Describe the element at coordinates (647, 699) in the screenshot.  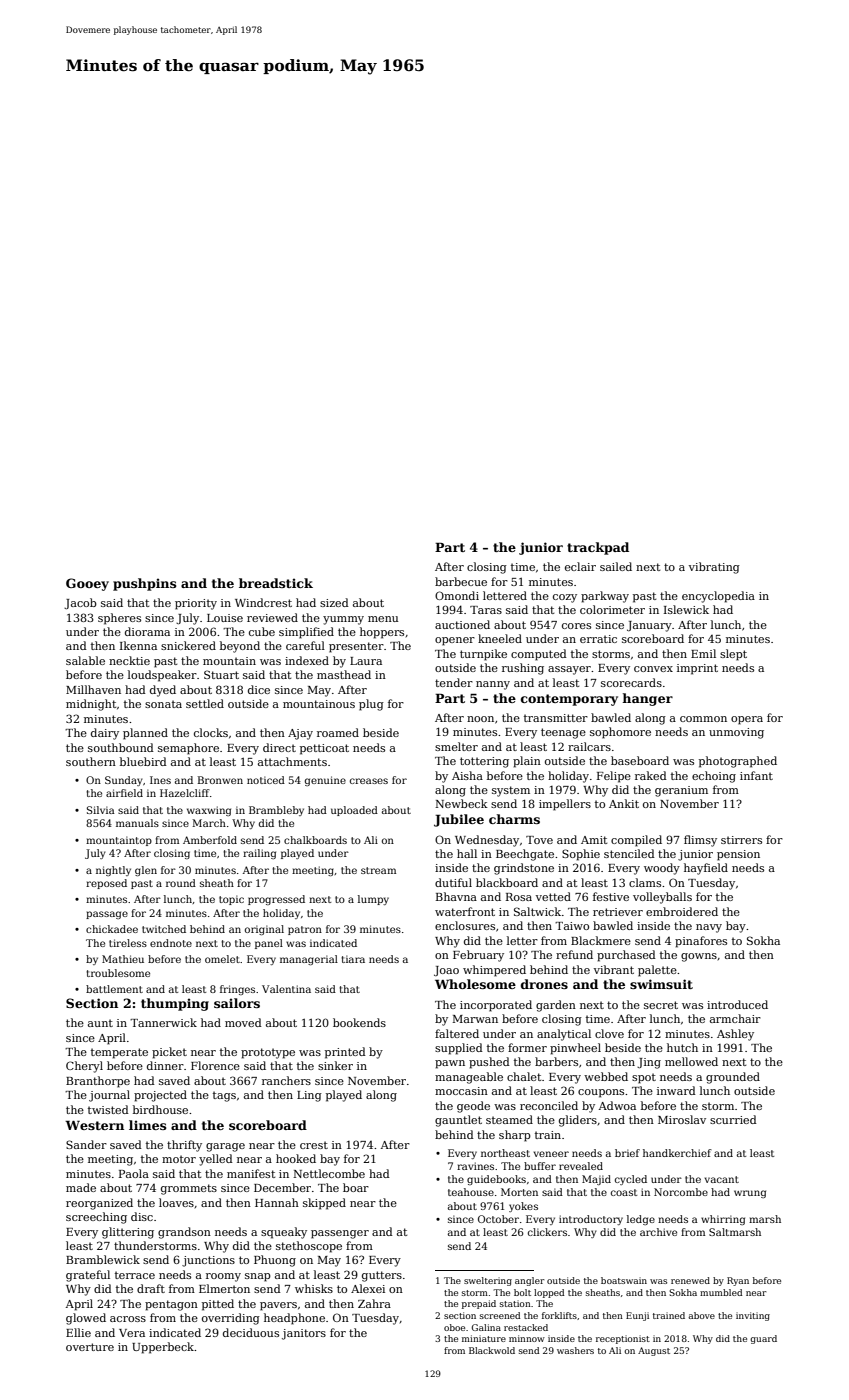
I see `hanger` at that location.
